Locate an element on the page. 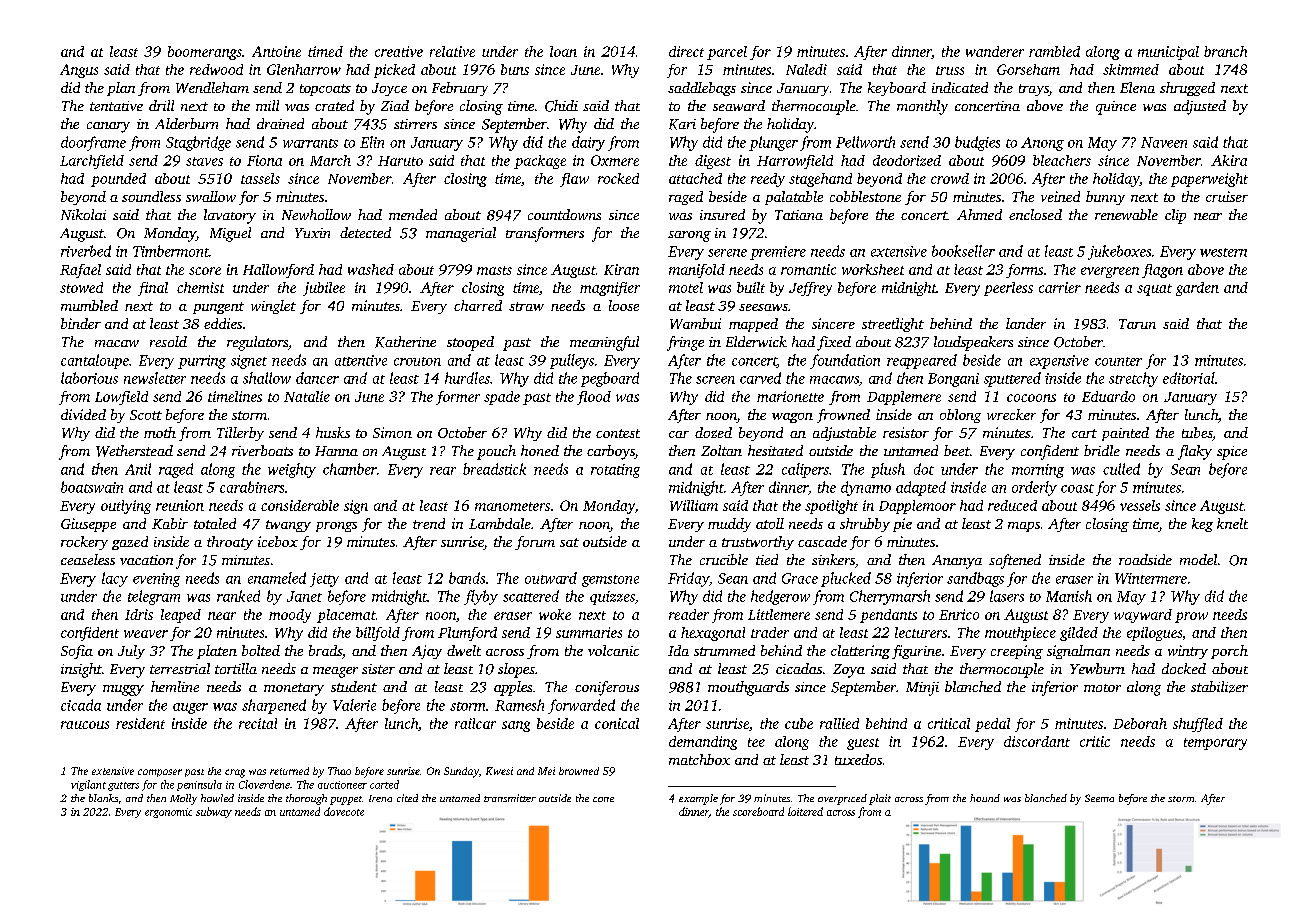  Haruto is located at coordinates (400, 161).
